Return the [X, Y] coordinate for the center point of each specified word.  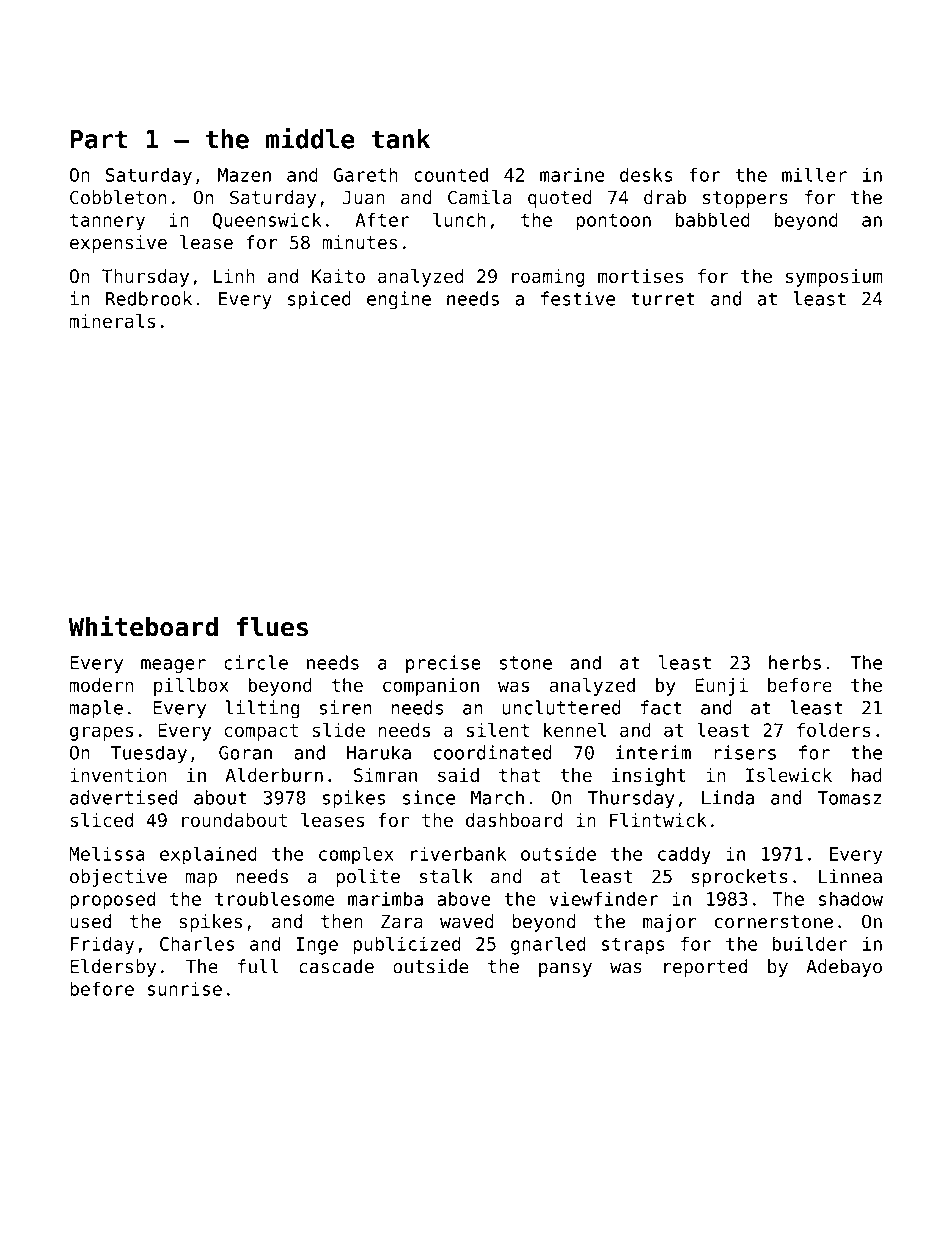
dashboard [514, 820]
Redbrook [149, 298]
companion [431, 687]
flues [272, 627]
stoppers [745, 199]
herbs [795, 662]
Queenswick [267, 220]
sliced [101, 820]
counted [451, 174]
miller [814, 174]
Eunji [721, 687]
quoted [560, 199]
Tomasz [849, 798]
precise [443, 664]
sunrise [184, 988]
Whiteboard [143, 626]
